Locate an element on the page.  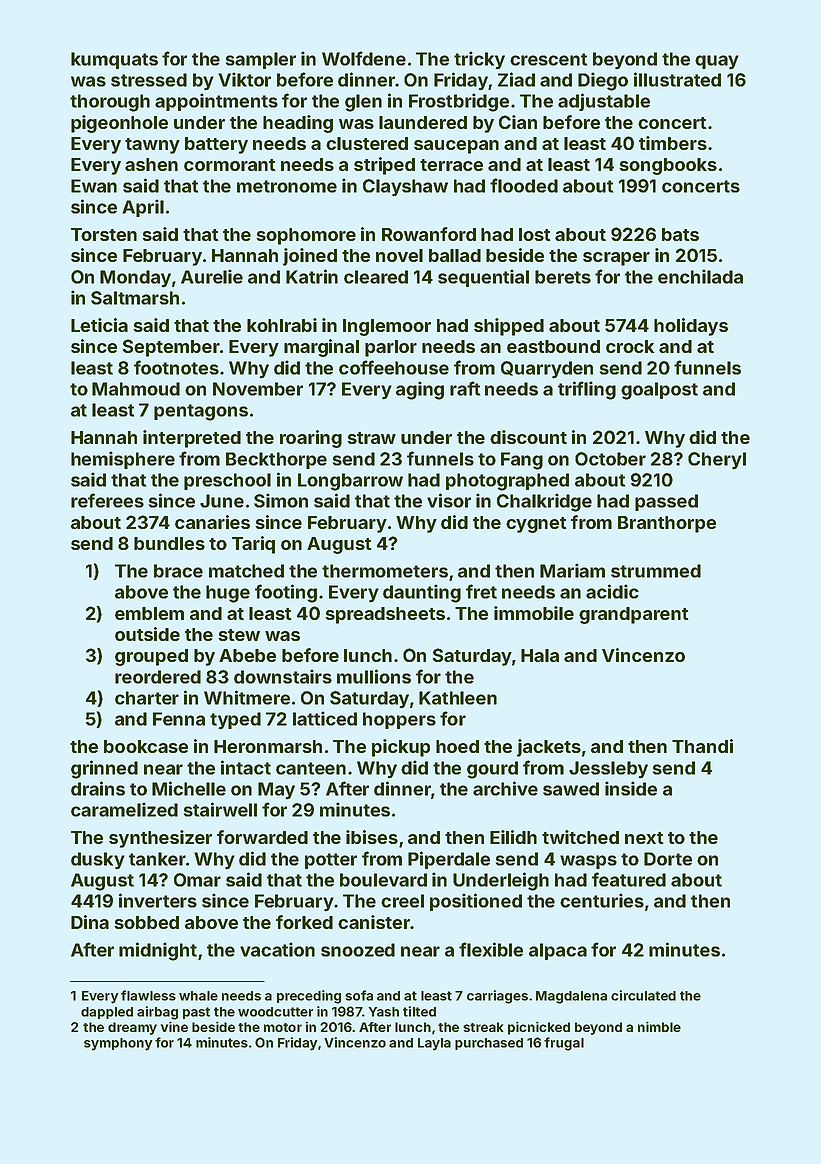
footing is located at coordinates (286, 593).
